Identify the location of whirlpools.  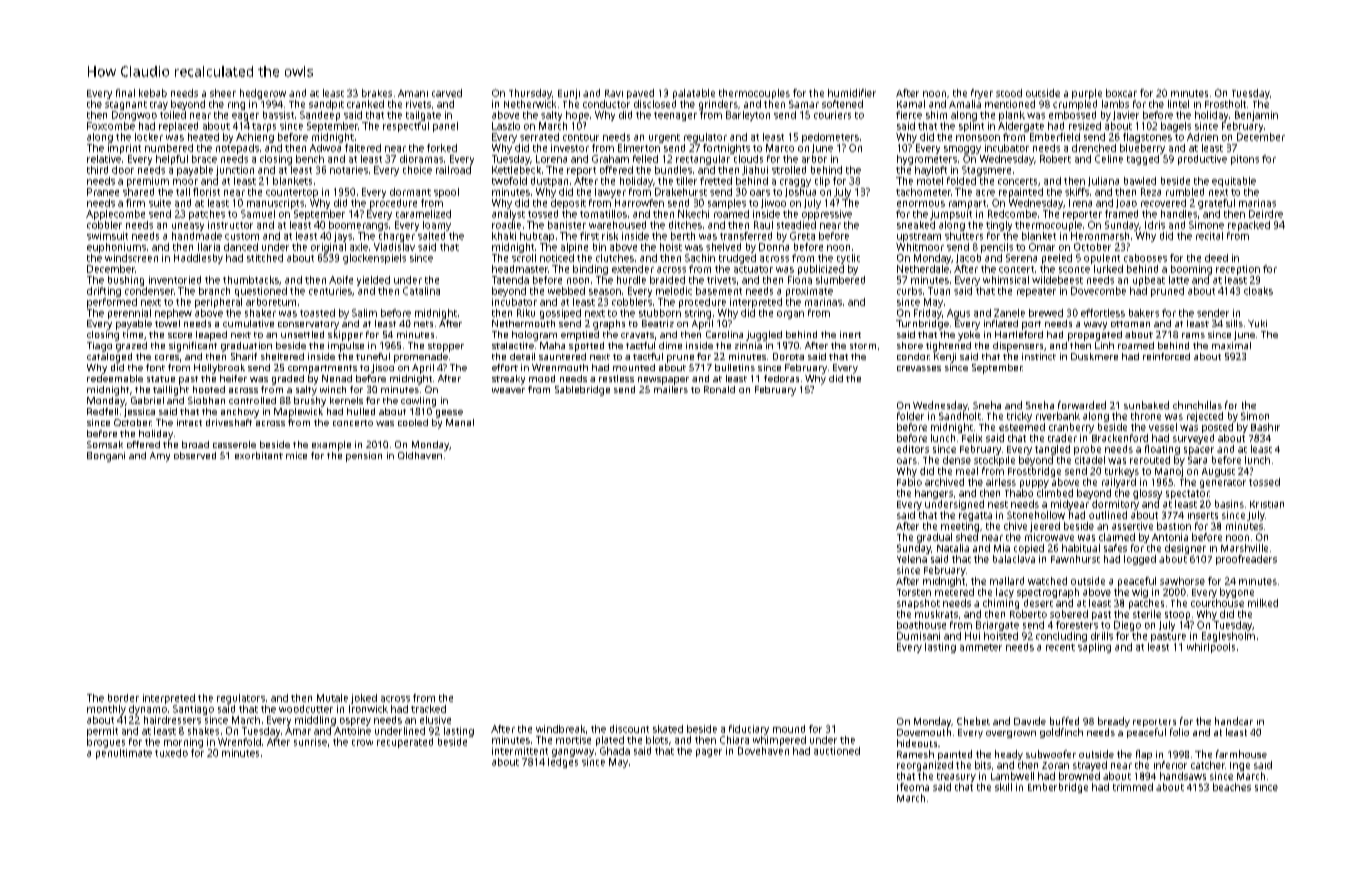
(1211, 648).
